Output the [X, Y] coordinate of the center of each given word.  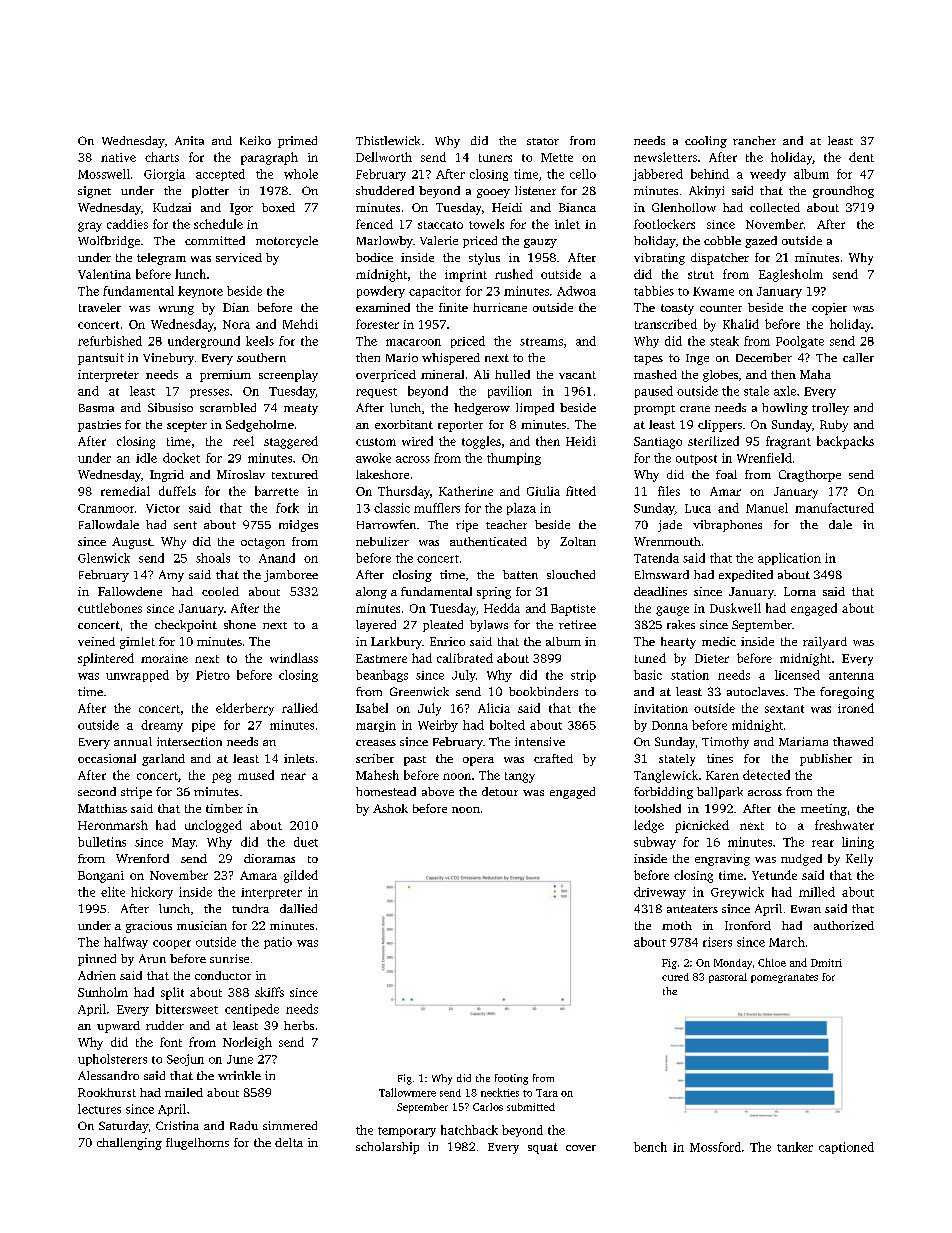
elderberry [245, 709]
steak [724, 341]
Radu [244, 1125]
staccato [440, 225]
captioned [846, 1148]
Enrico [447, 641]
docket [181, 458]
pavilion [510, 392]
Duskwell [735, 608]
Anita [189, 140]
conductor [223, 975]
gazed [761, 242]
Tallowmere [407, 1092]
